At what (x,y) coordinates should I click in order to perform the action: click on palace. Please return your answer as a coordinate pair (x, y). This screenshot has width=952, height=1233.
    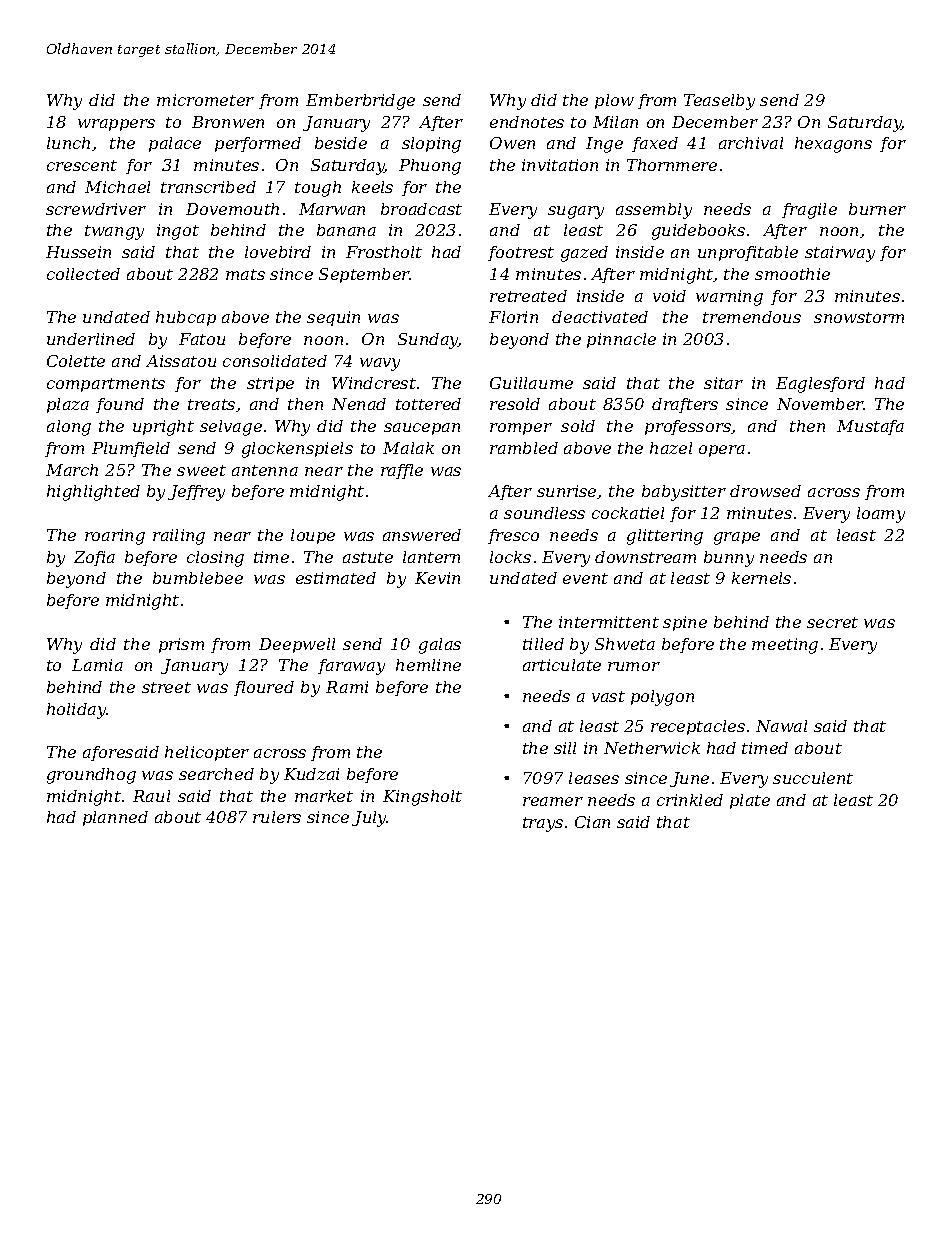
    Looking at the image, I should click on (175, 144).
